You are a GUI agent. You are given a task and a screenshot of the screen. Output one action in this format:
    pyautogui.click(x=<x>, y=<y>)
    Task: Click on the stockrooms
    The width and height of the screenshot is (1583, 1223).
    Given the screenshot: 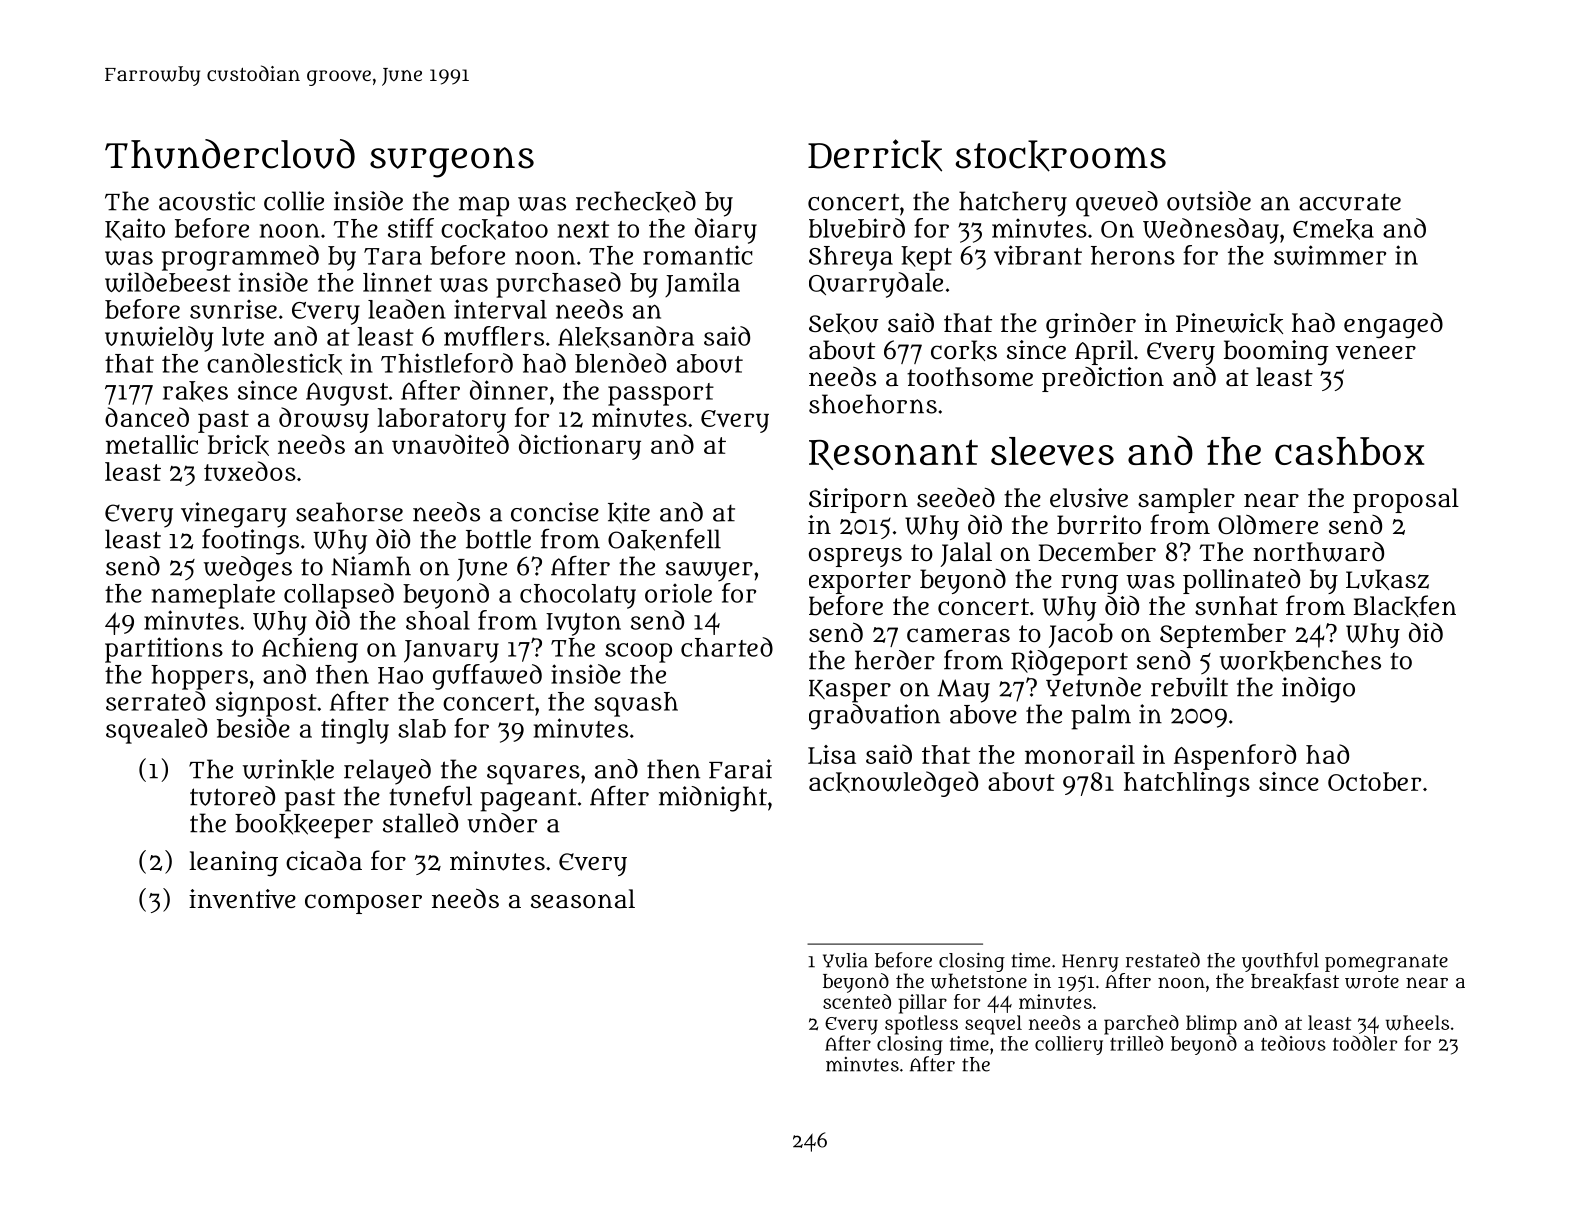 What is the action you would take?
    pyautogui.click(x=1061, y=156)
